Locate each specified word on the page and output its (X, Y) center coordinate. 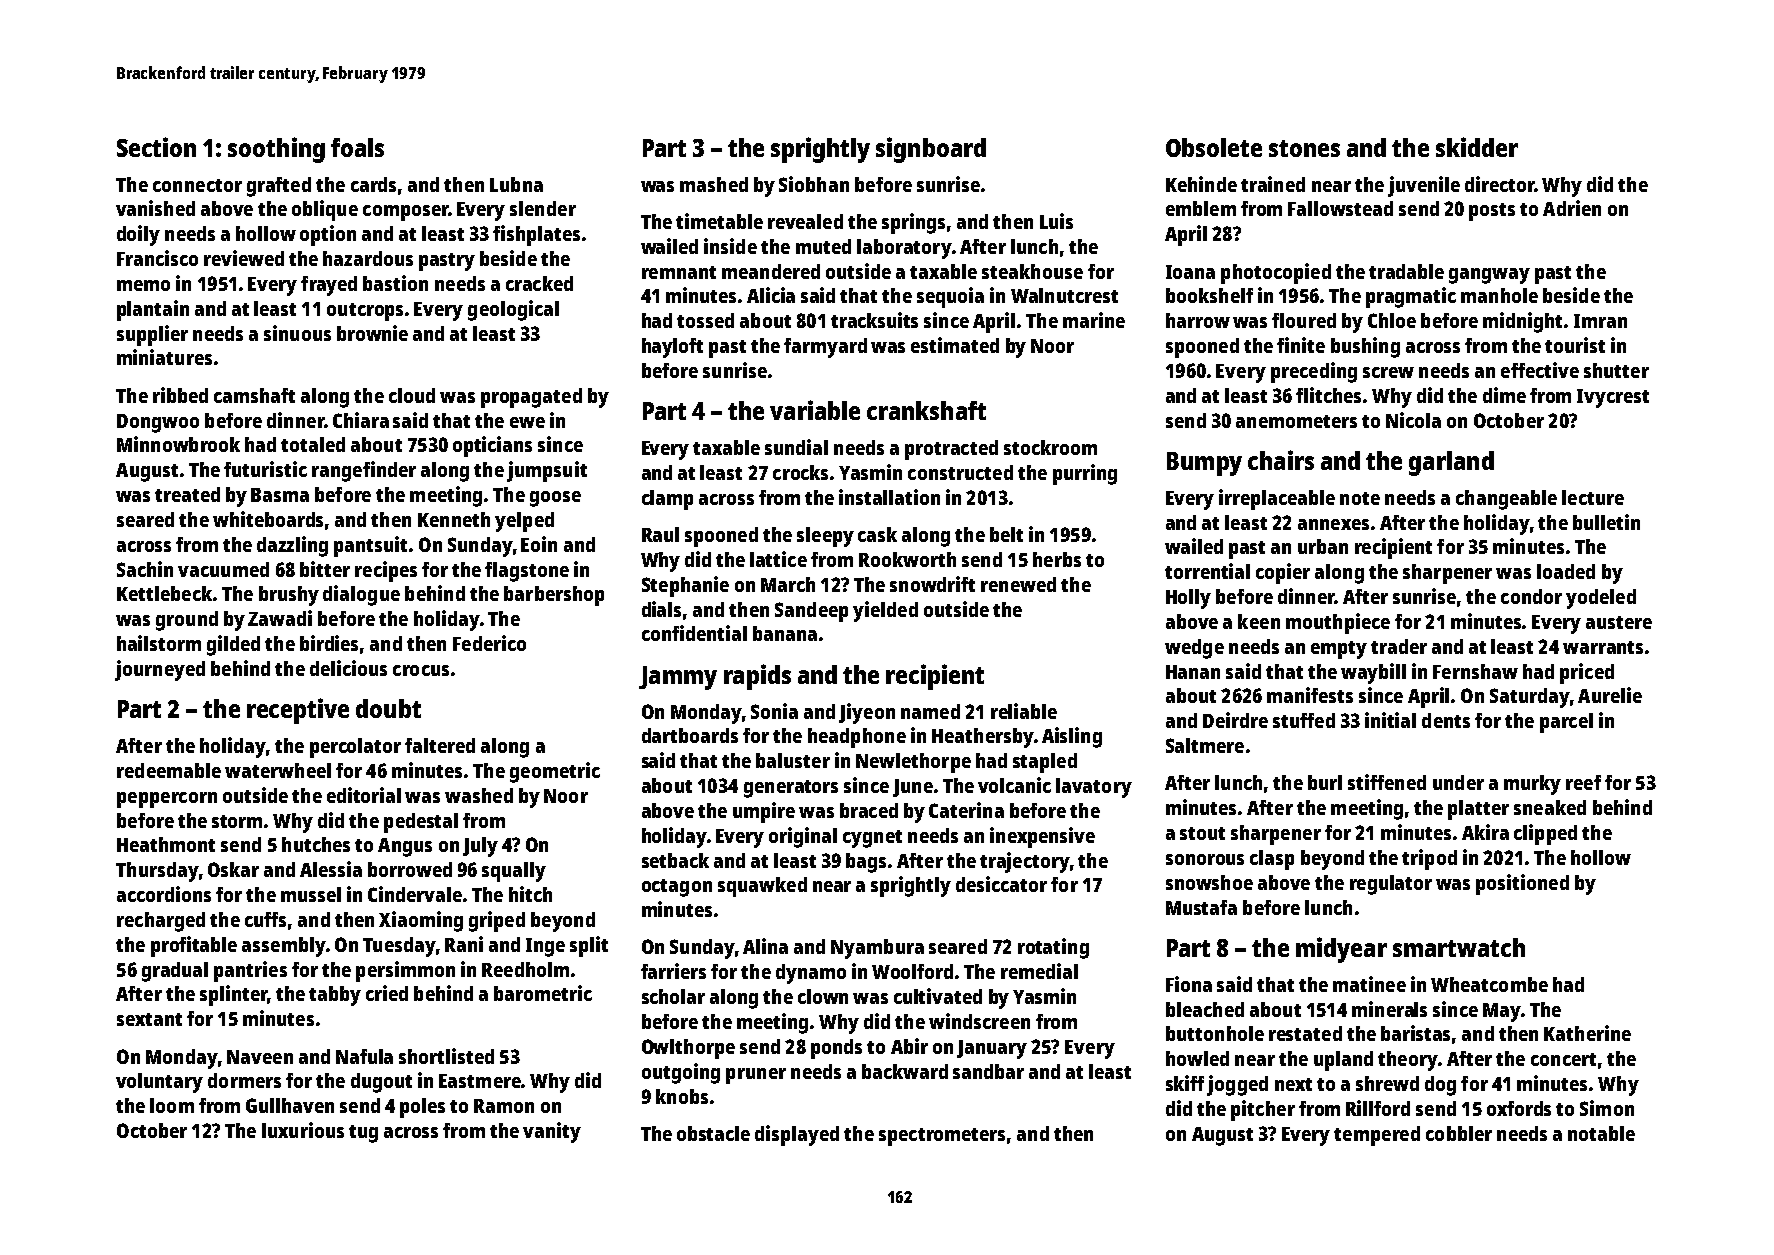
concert (1563, 1059)
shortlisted (446, 1056)
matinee (1369, 984)
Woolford (912, 971)
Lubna (516, 184)
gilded (233, 645)
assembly (283, 947)
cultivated (938, 996)
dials (661, 609)
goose (555, 499)
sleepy (825, 537)
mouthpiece (1338, 623)
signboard (931, 150)
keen (1259, 621)
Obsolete (1214, 147)
